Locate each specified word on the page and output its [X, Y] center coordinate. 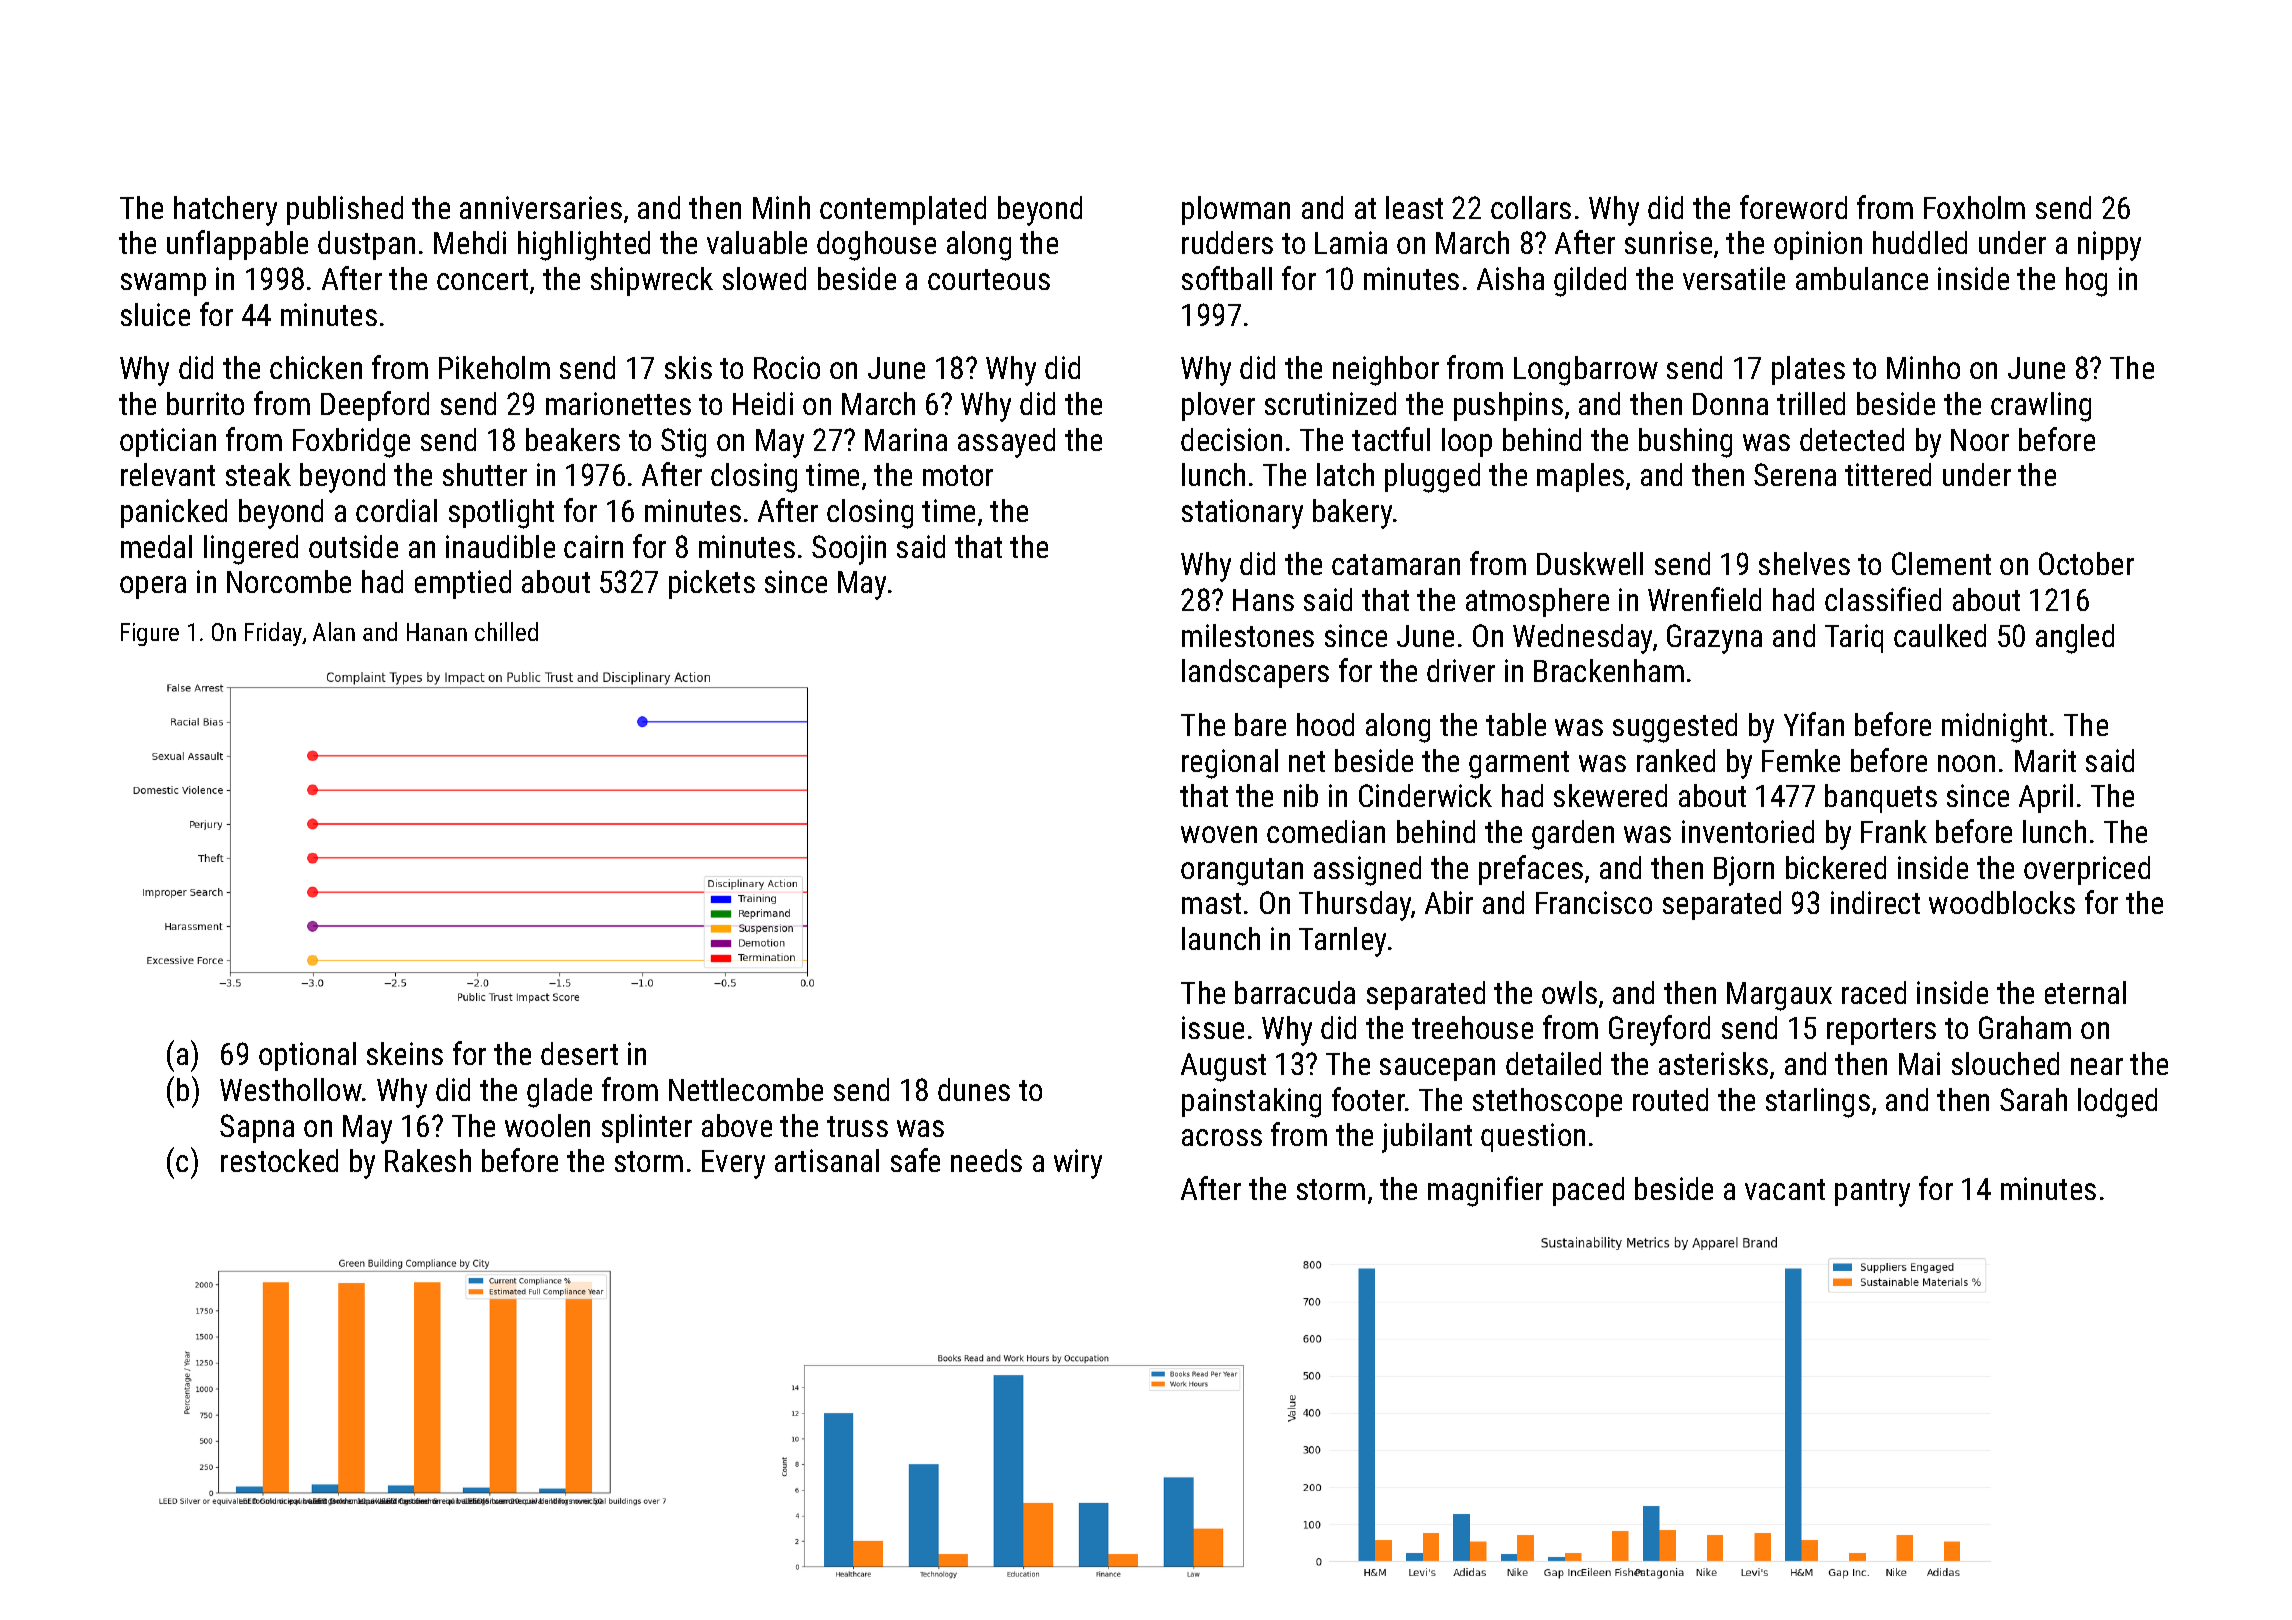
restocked [279, 1160]
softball [1227, 278]
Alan [334, 631]
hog [2086, 282]
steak [258, 474]
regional [1230, 764]
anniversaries [541, 207]
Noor [1980, 440]
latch [1345, 474]
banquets [1881, 798]
